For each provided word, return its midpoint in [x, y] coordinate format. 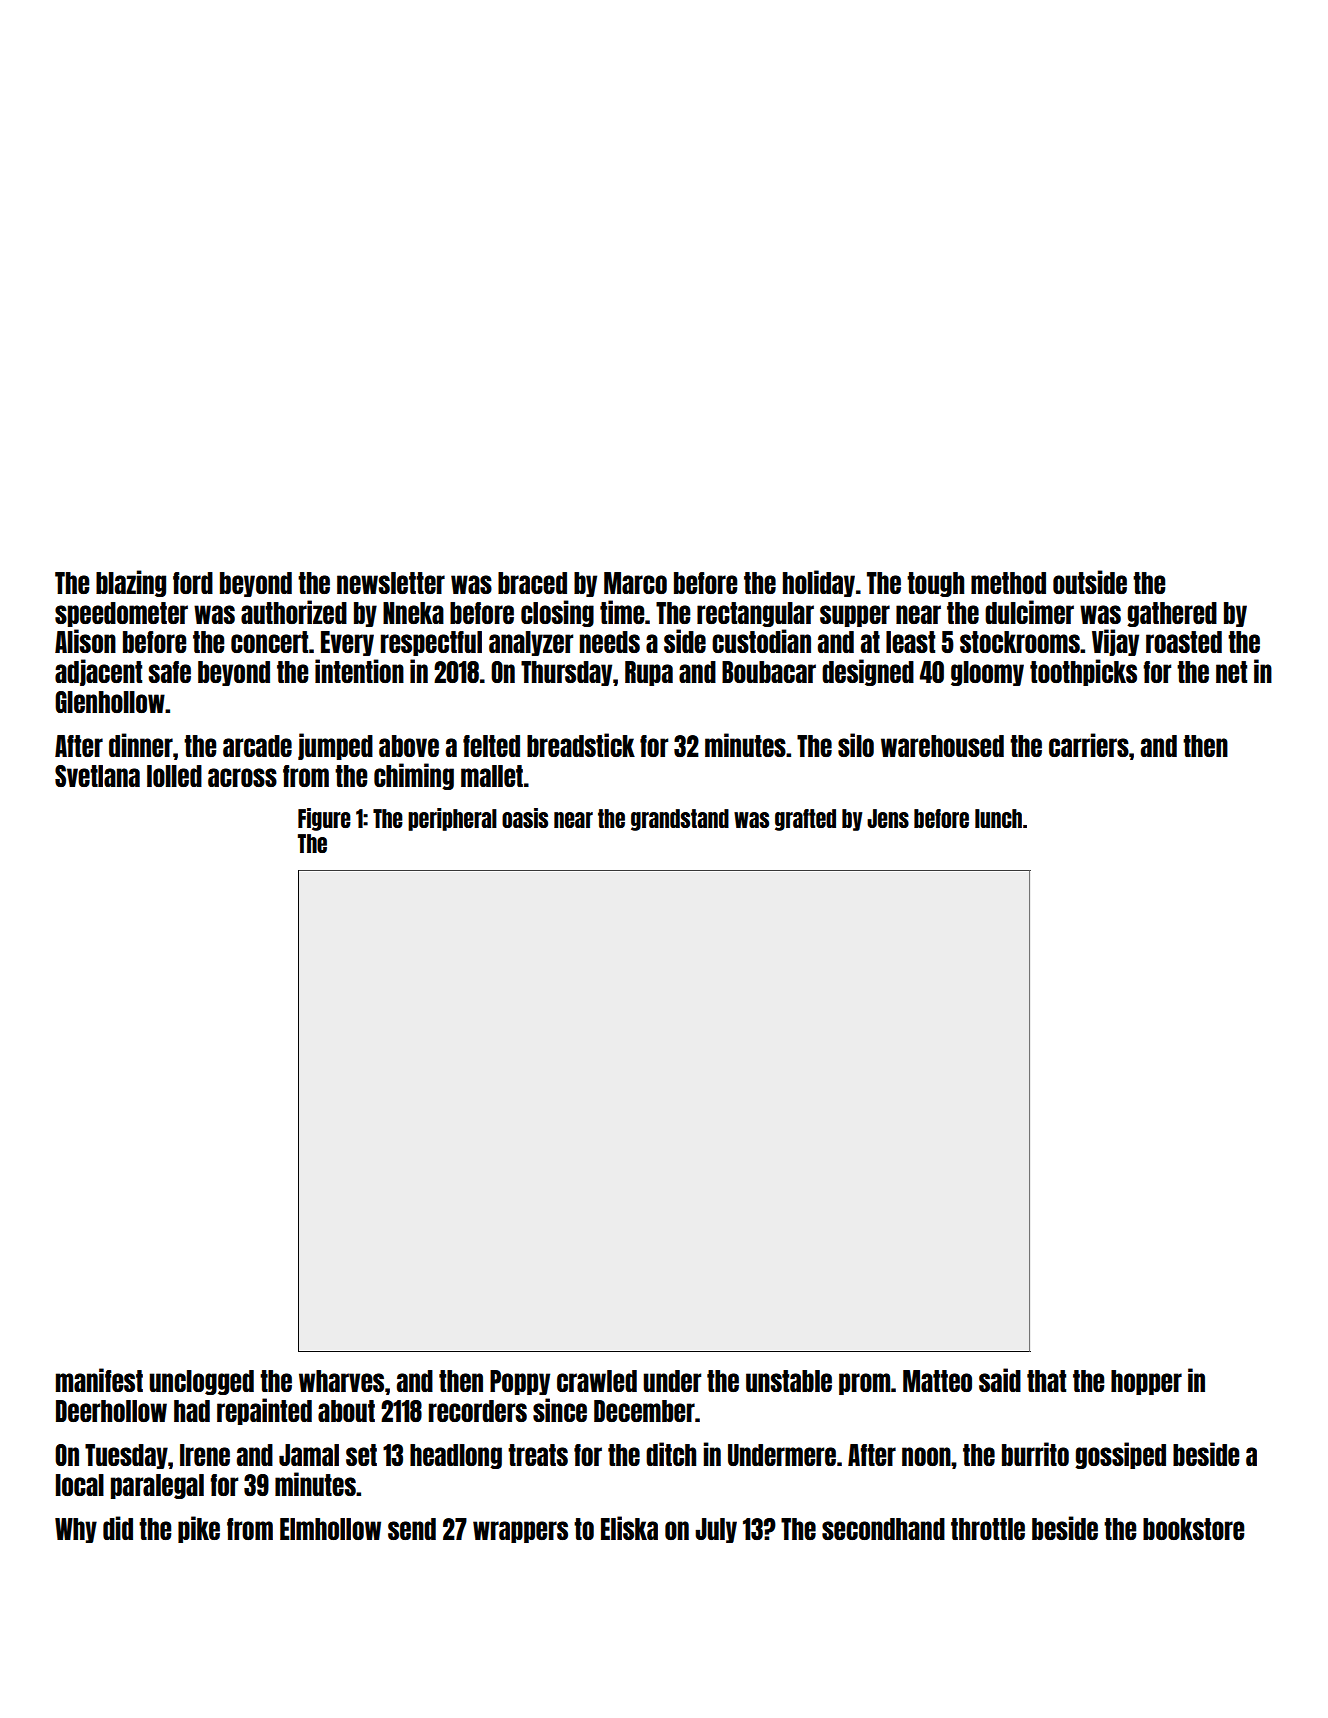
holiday [819, 583]
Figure [324, 819]
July [716, 1530]
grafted [805, 820]
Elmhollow [330, 1529]
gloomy [987, 673]
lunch [998, 818]
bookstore [1193, 1529]
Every [347, 643]
